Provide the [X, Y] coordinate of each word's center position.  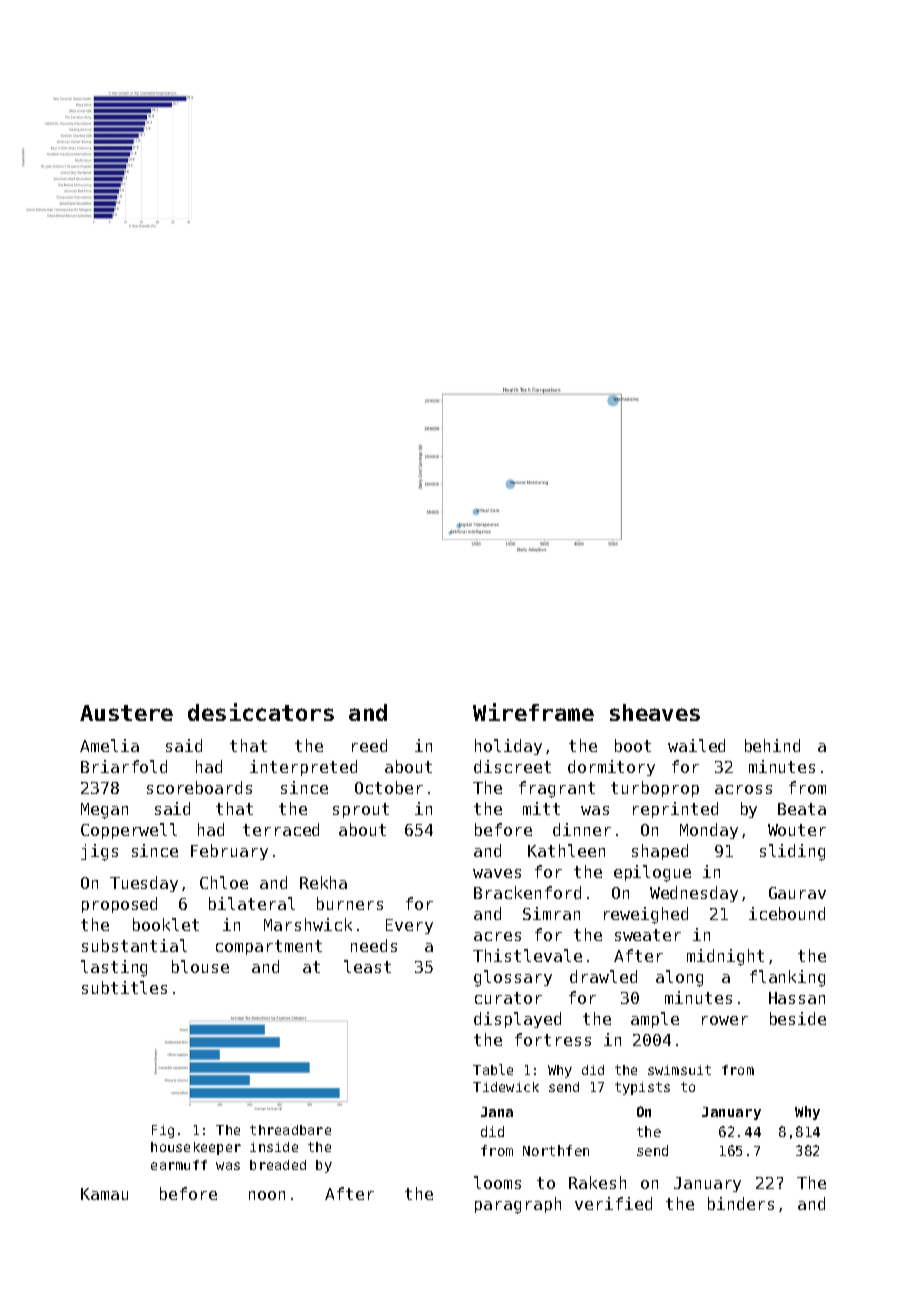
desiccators [261, 712]
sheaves [655, 712]
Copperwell [129, 831]
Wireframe [533, 712]
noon [267, 1195]
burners [350, 903]
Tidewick [506, 1087]
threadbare [290, 1130]
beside [798, 1018]
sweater [648, 935]
